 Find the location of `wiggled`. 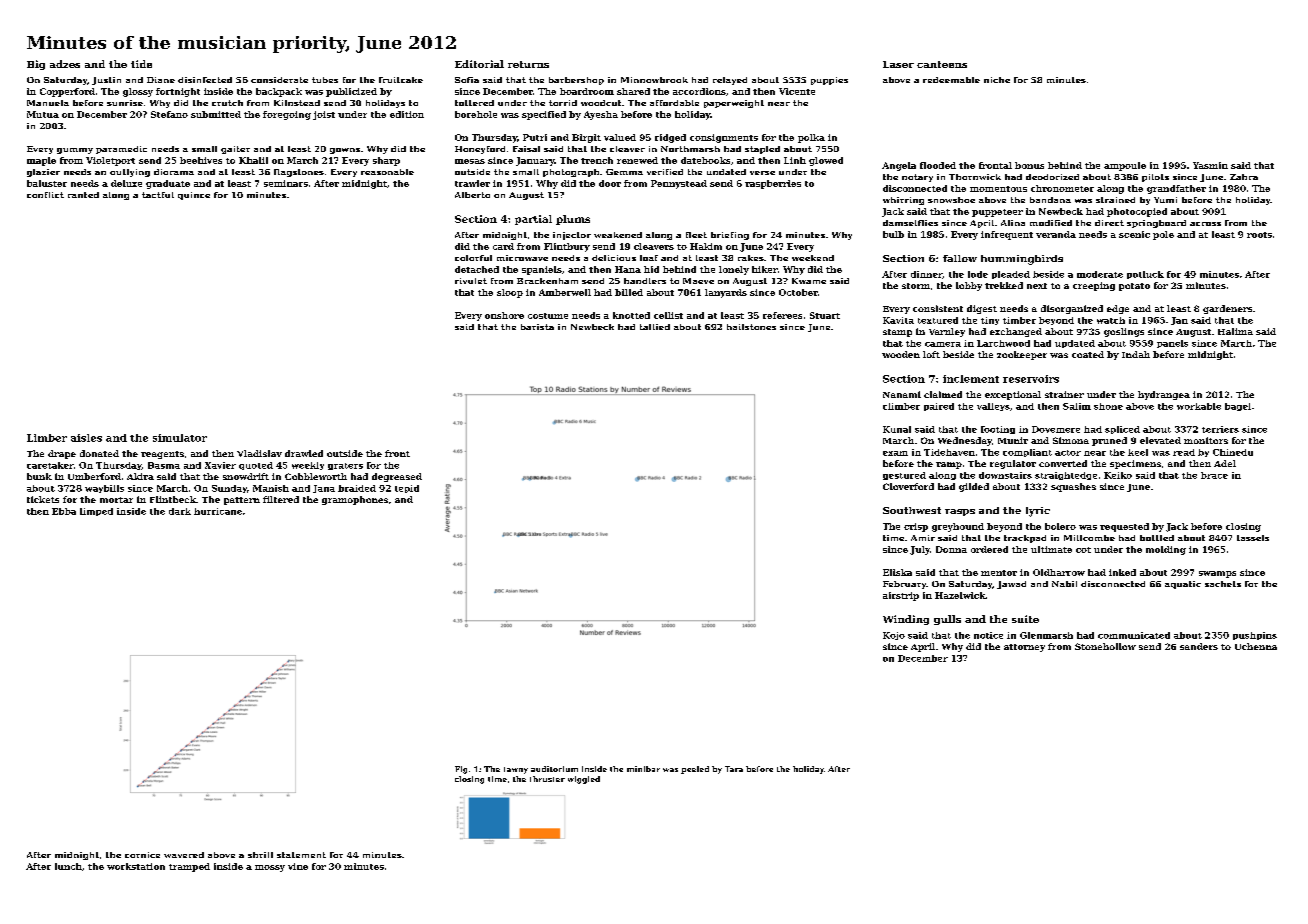

wiggled is located at coordinates (584, 780).
